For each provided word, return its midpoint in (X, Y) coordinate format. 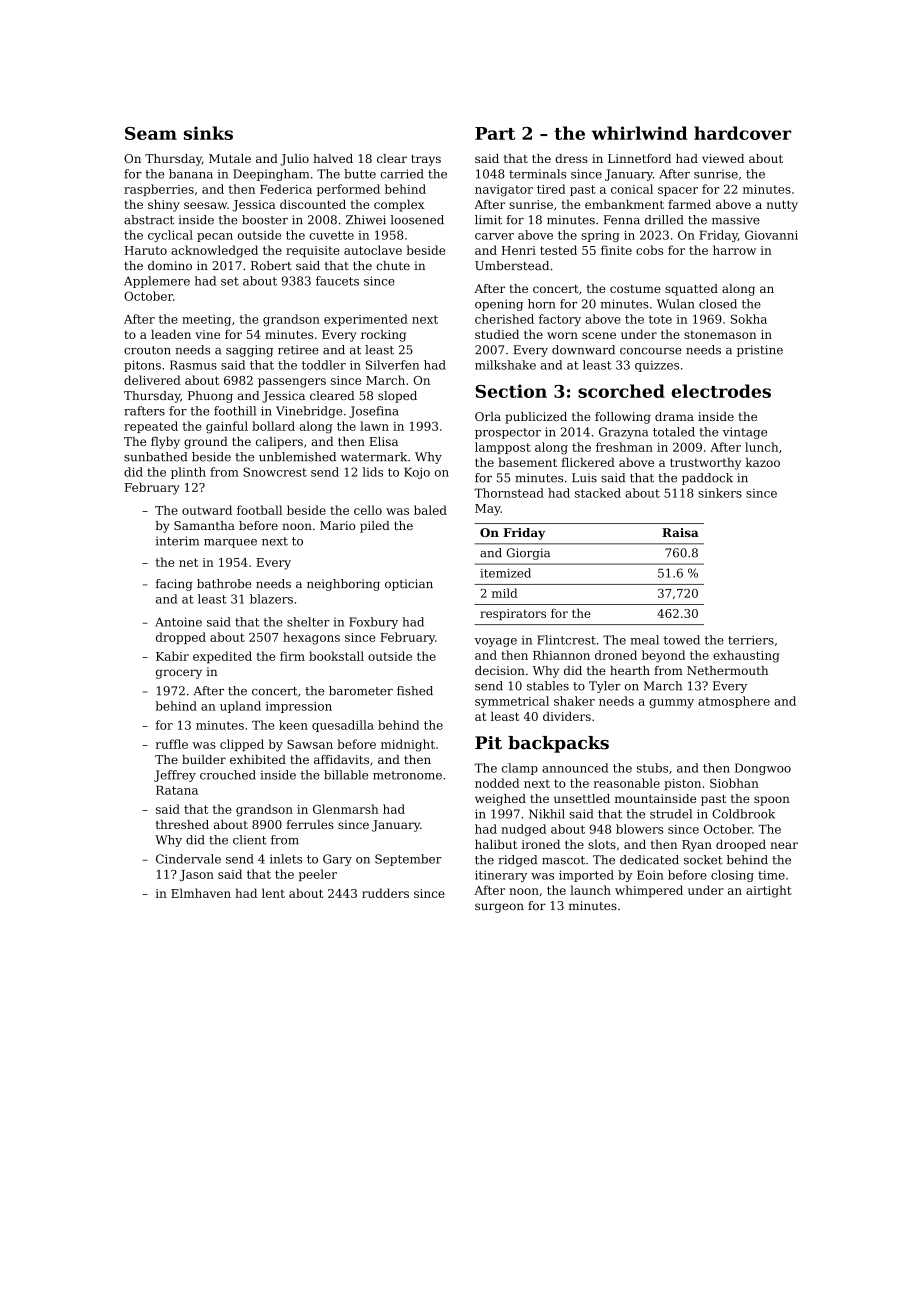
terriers (751, 640)
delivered (152, 380)
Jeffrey (175, 776)
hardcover (742, 133)
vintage (744, 433)
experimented (366, 320)
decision (500, 670)
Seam (151, 133)
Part (495, 133)
